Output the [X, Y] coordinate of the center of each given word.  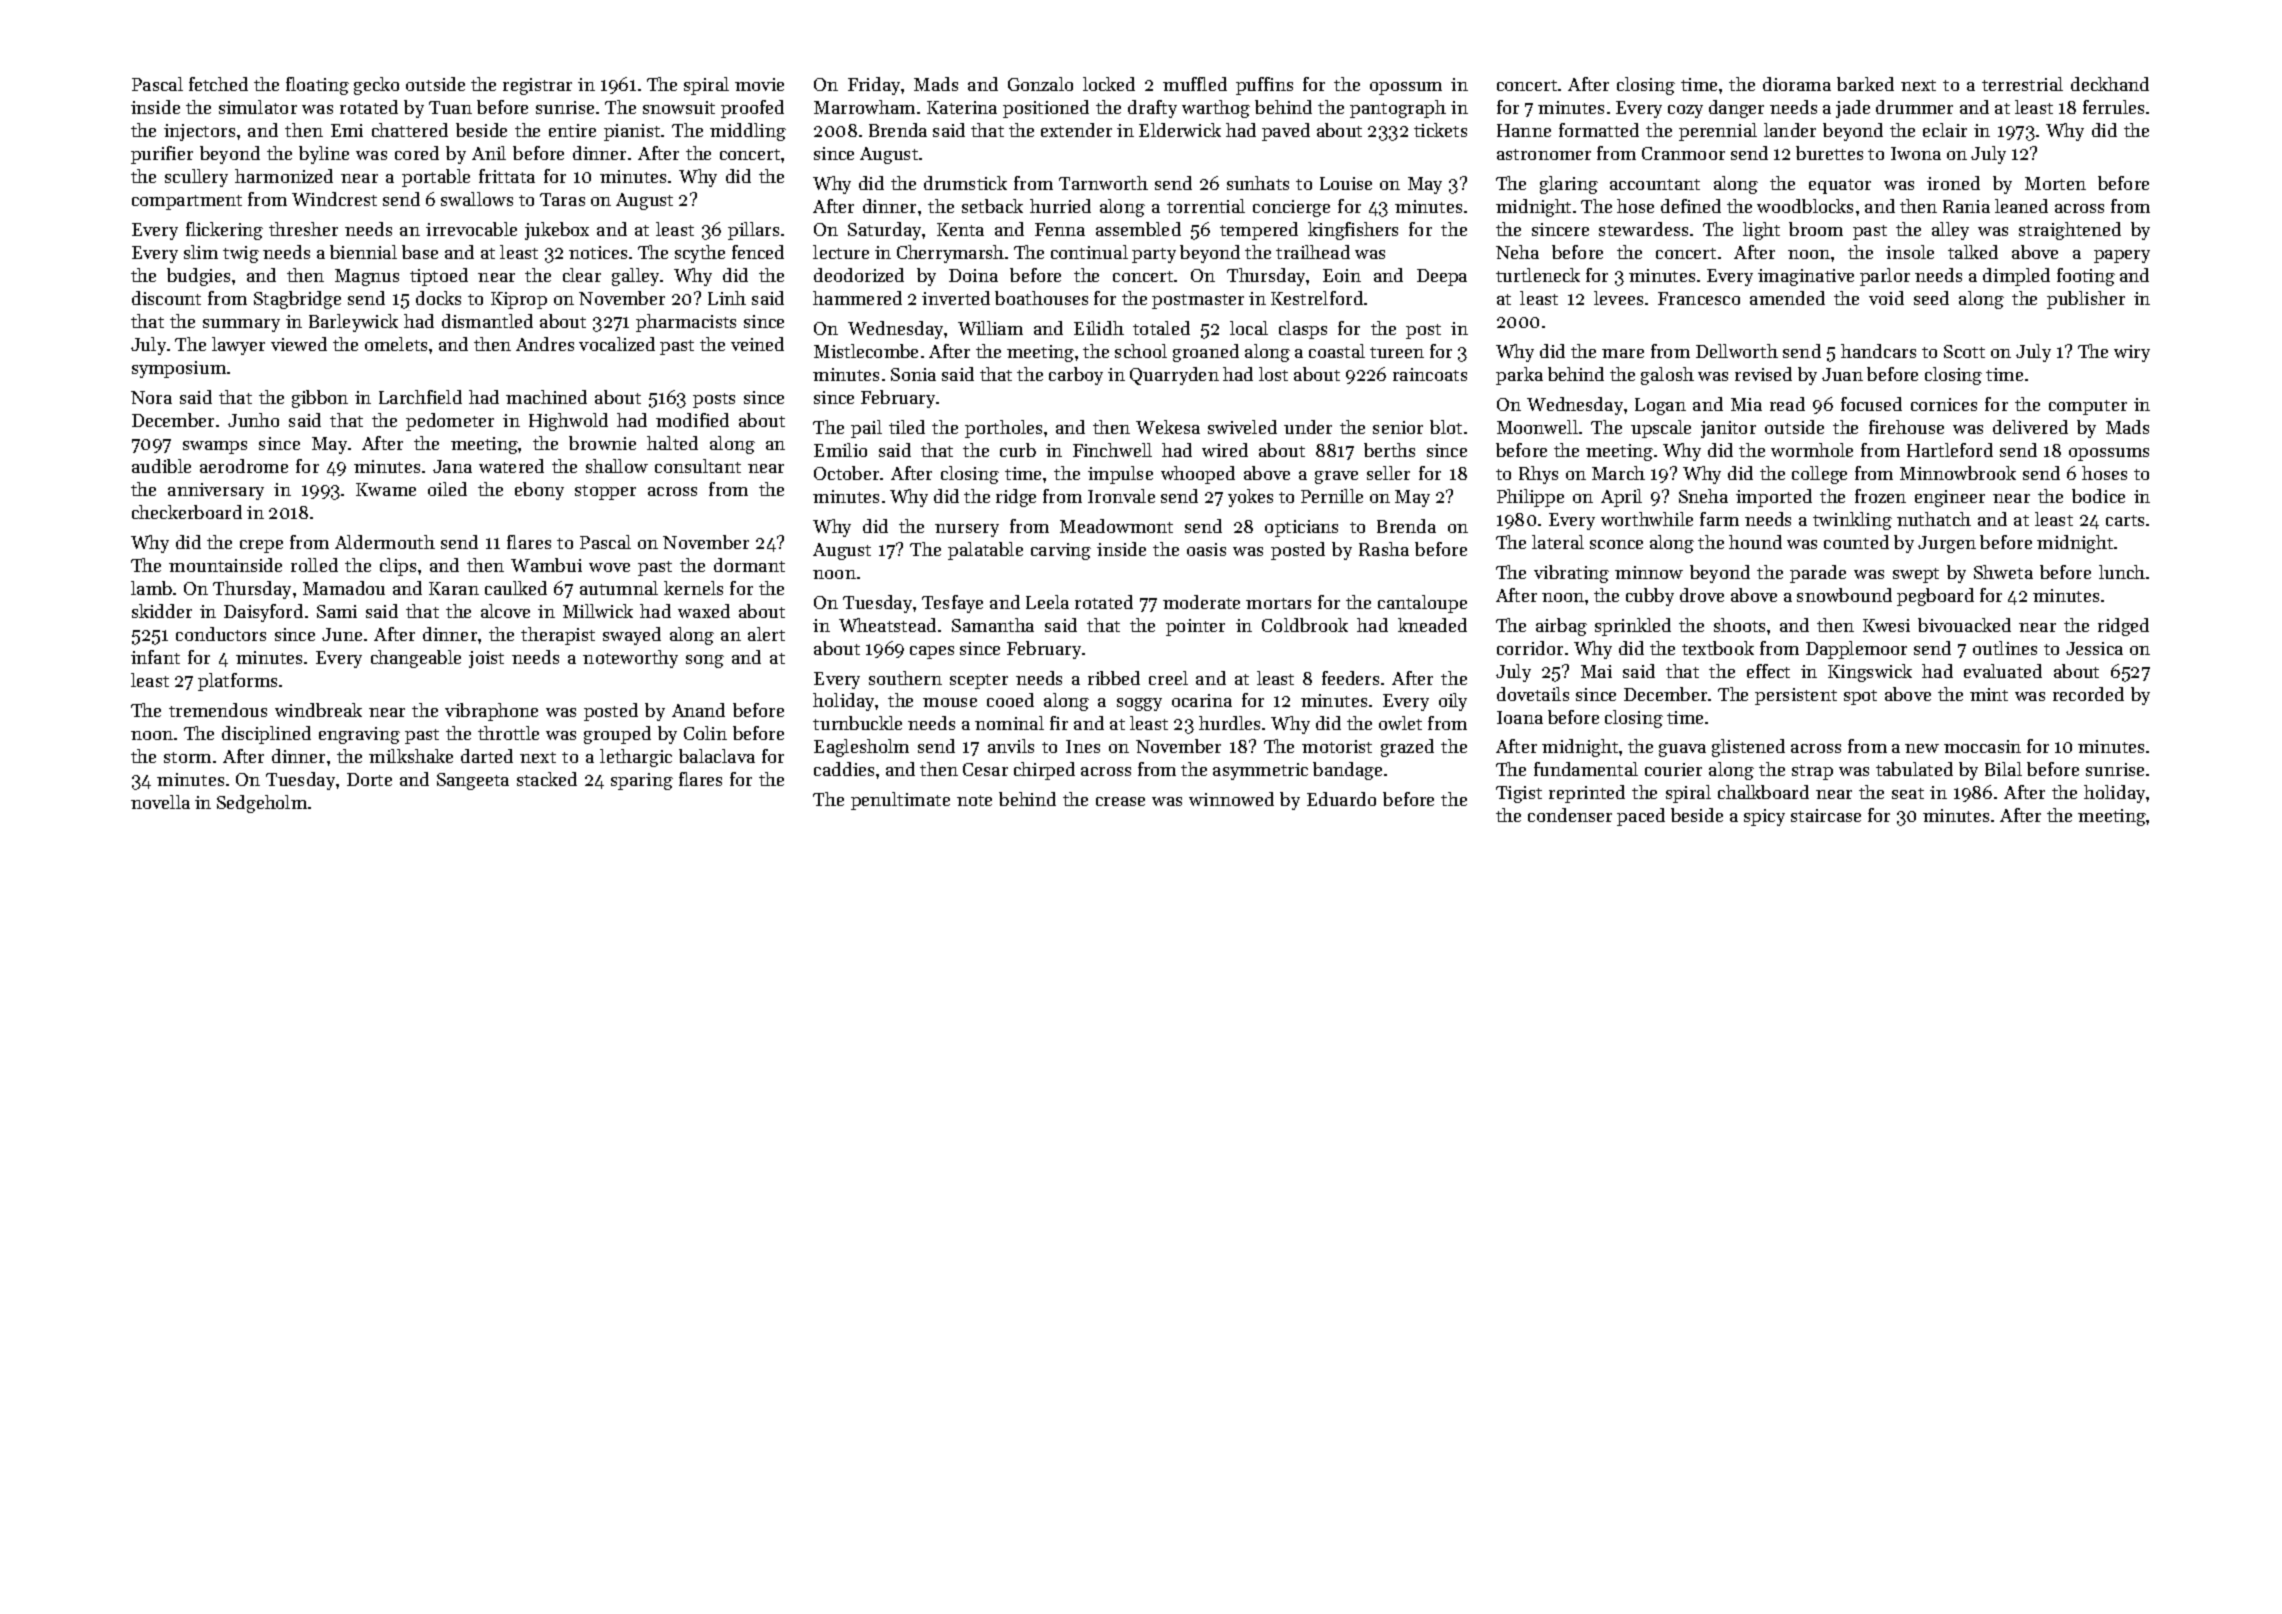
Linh [727, 298]
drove [1702, 595]
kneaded [1432, 625]
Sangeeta [473, 781]
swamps [215, 447]
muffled [1195, 84]
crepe [261, 546]
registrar [537, 86]
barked [1865, 84]
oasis [1206, 549]
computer [2088, 407]
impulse [1120, 475]
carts [2125, 520]
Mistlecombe [866, 351]
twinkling [1852, 521]
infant [155, 657]
